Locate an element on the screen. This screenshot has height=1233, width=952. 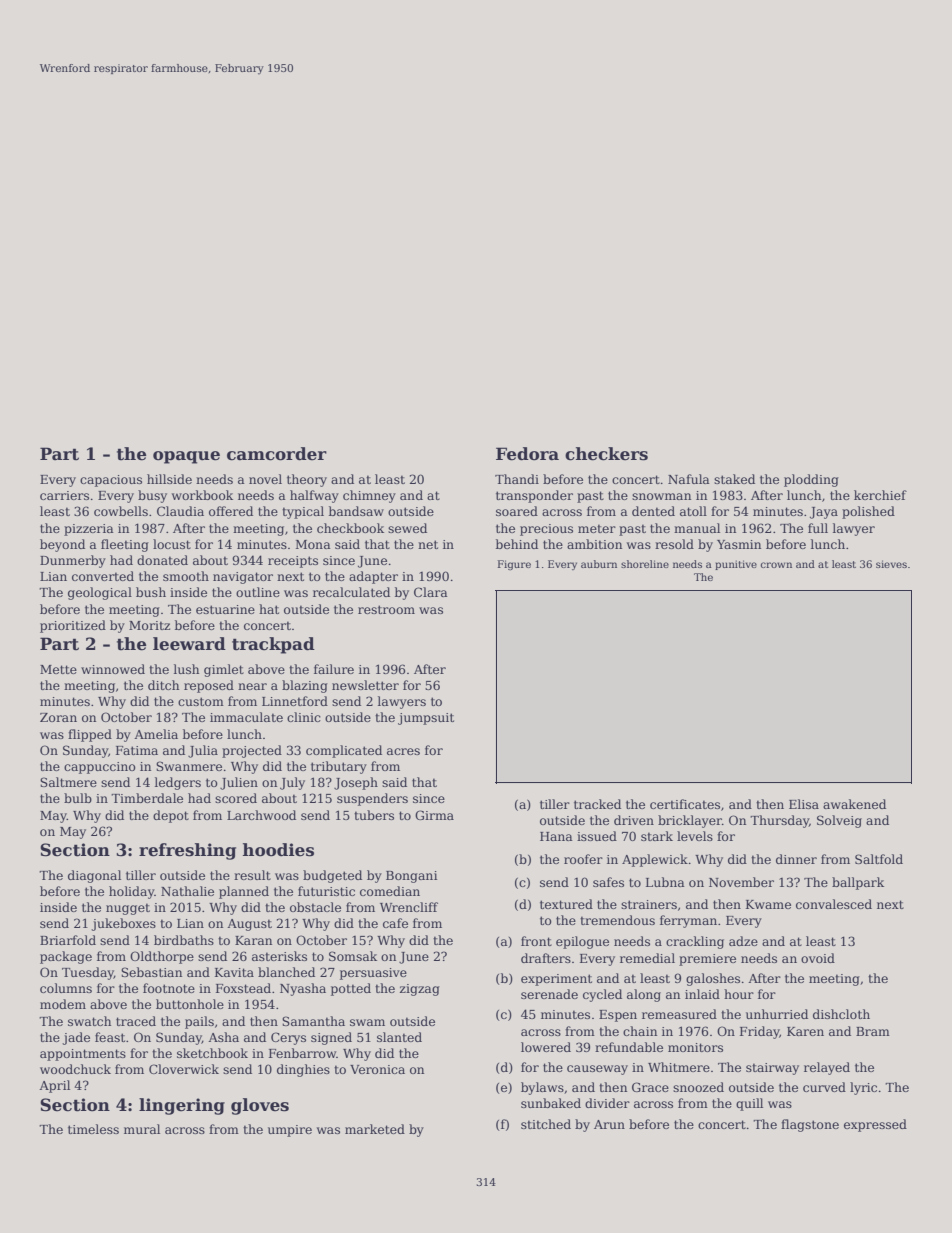
levels is located at coordinates (695, 836).
